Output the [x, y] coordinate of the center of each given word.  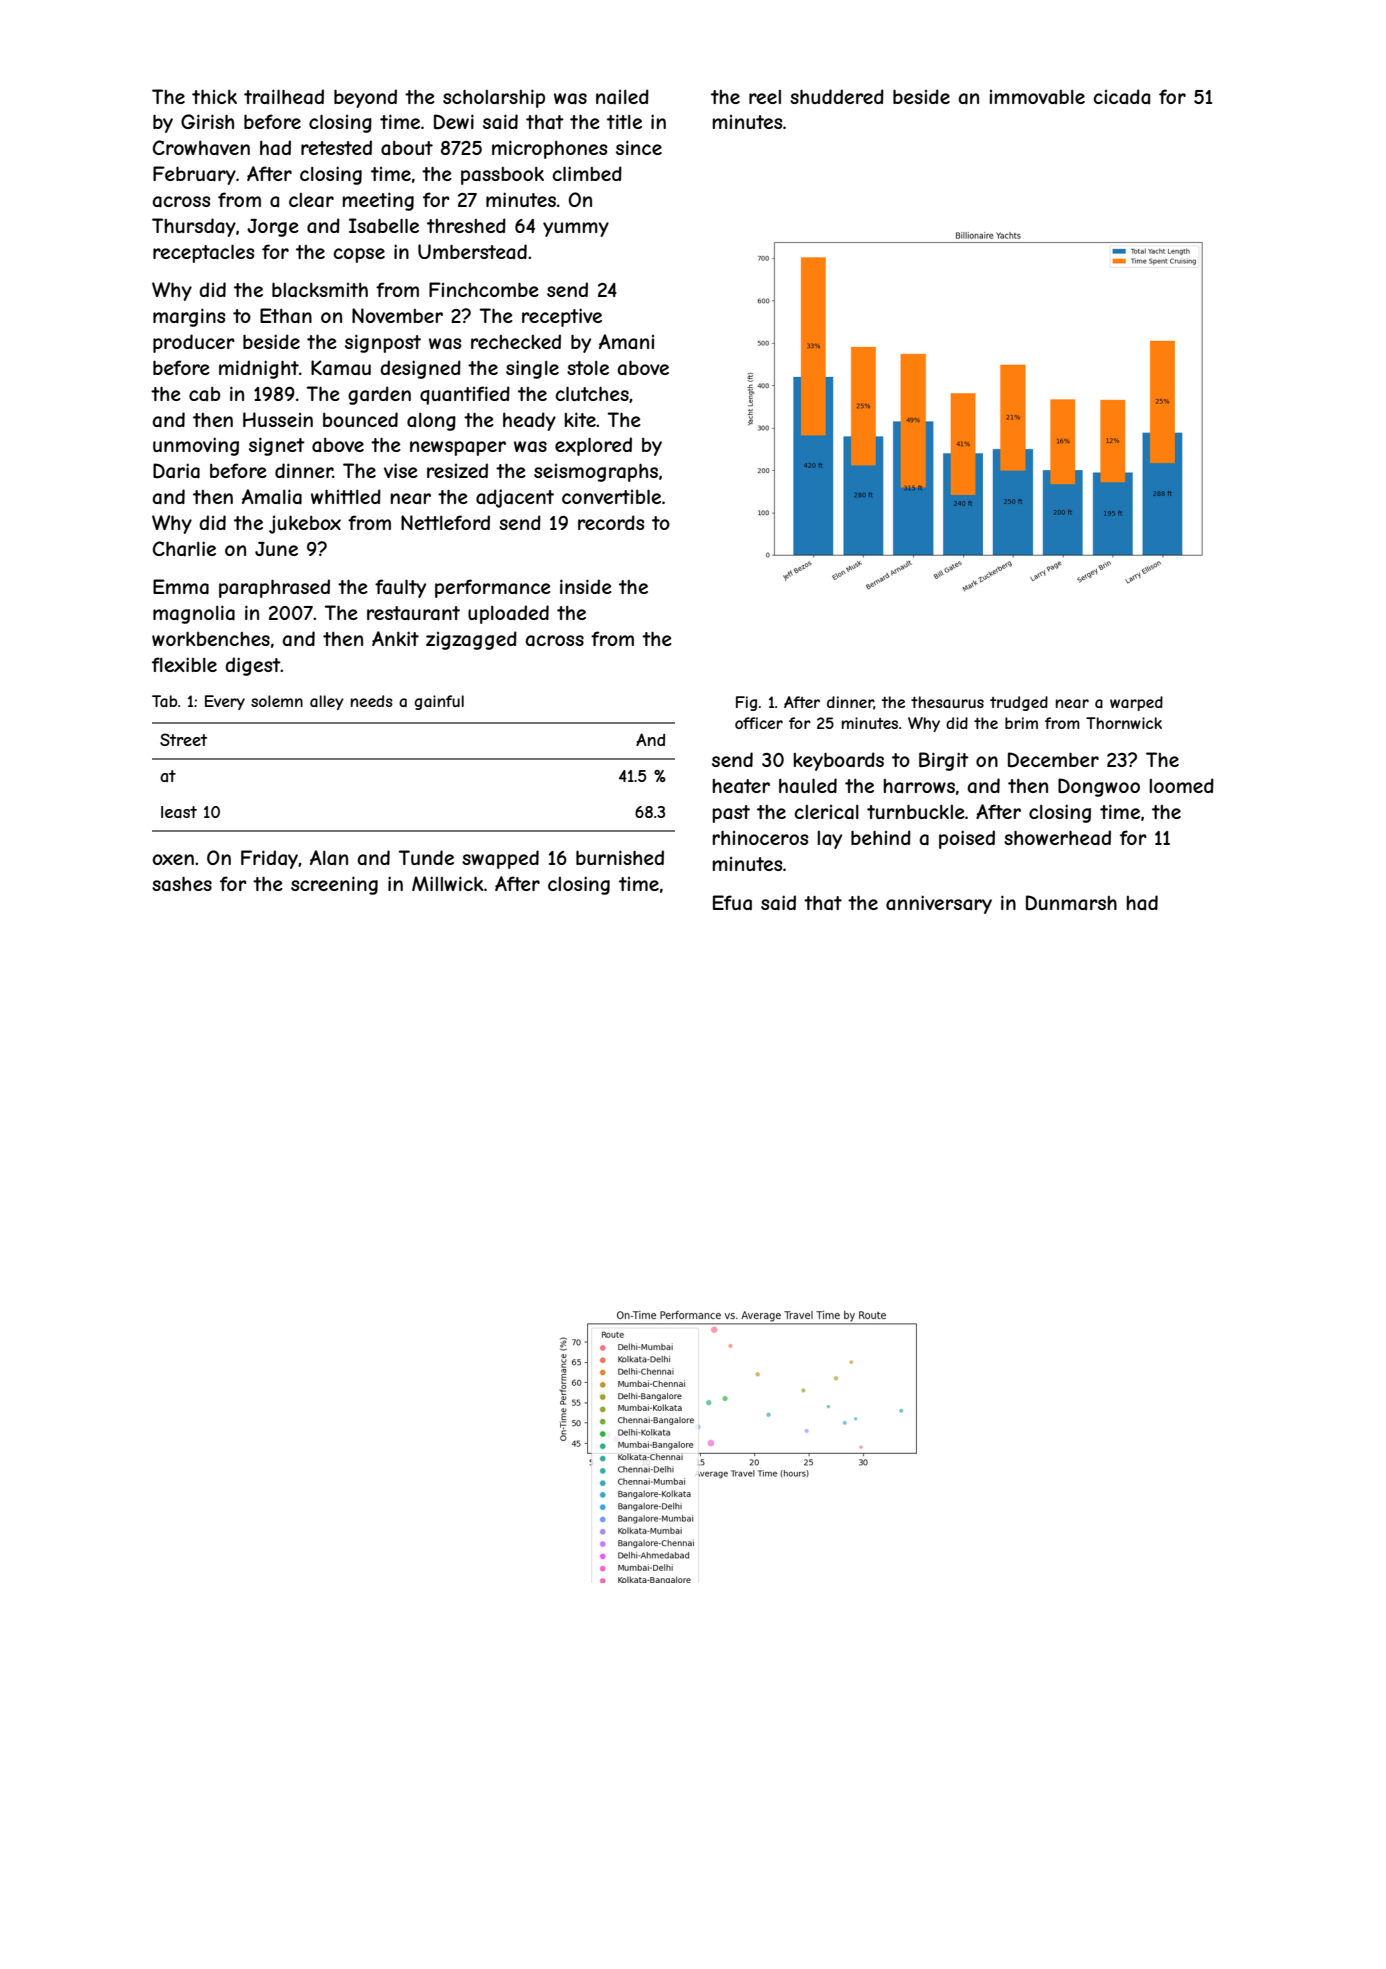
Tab [165, 701]
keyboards [838, 761]
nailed [622, 97]
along [431, 422]
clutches [592, 393]
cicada [1121, 96]
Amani [626, 341]
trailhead [284, 97]
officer [759, 723]
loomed [1181, 785]
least [179, 812]
